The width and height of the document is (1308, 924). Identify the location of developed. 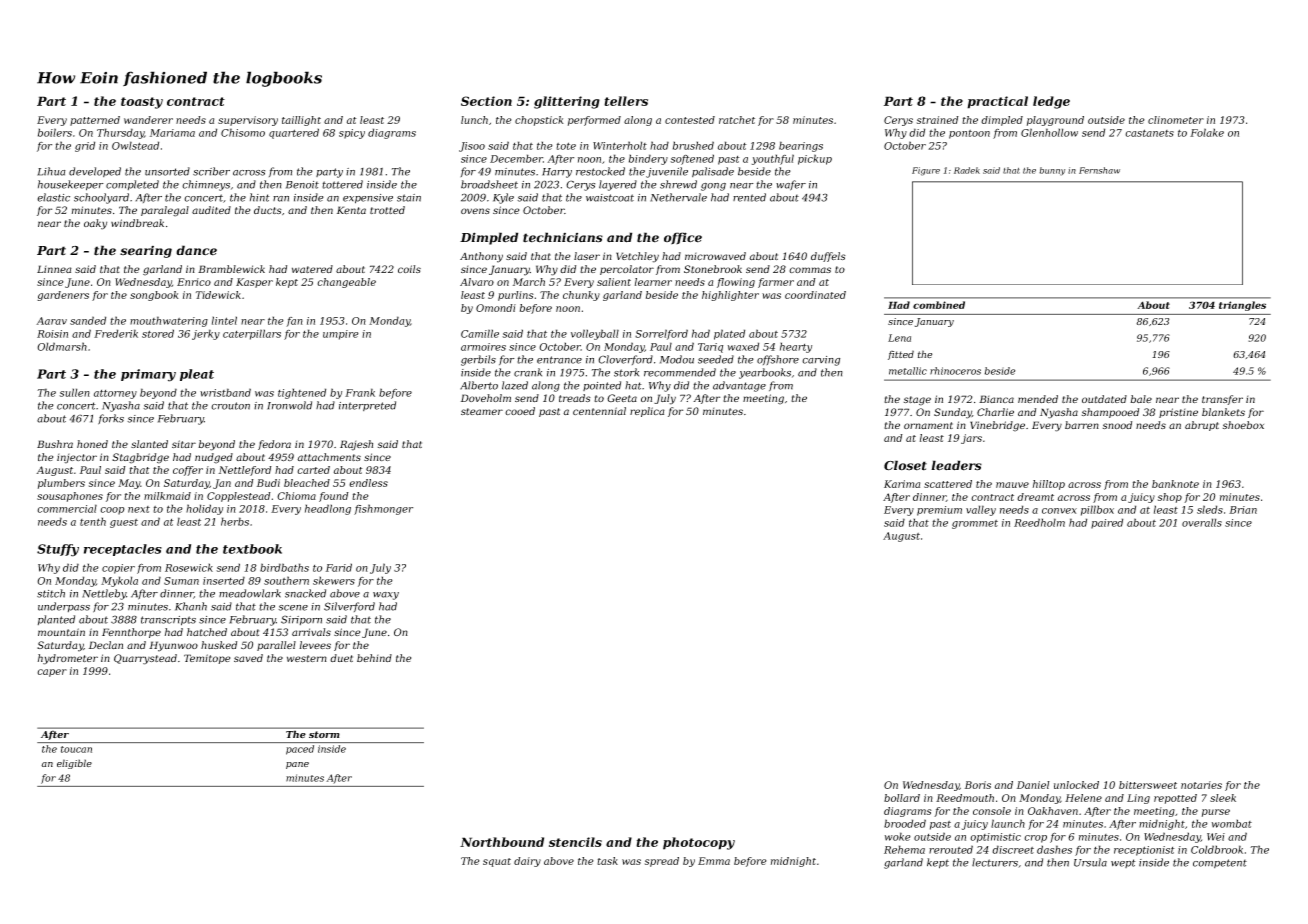
(95, 172).
